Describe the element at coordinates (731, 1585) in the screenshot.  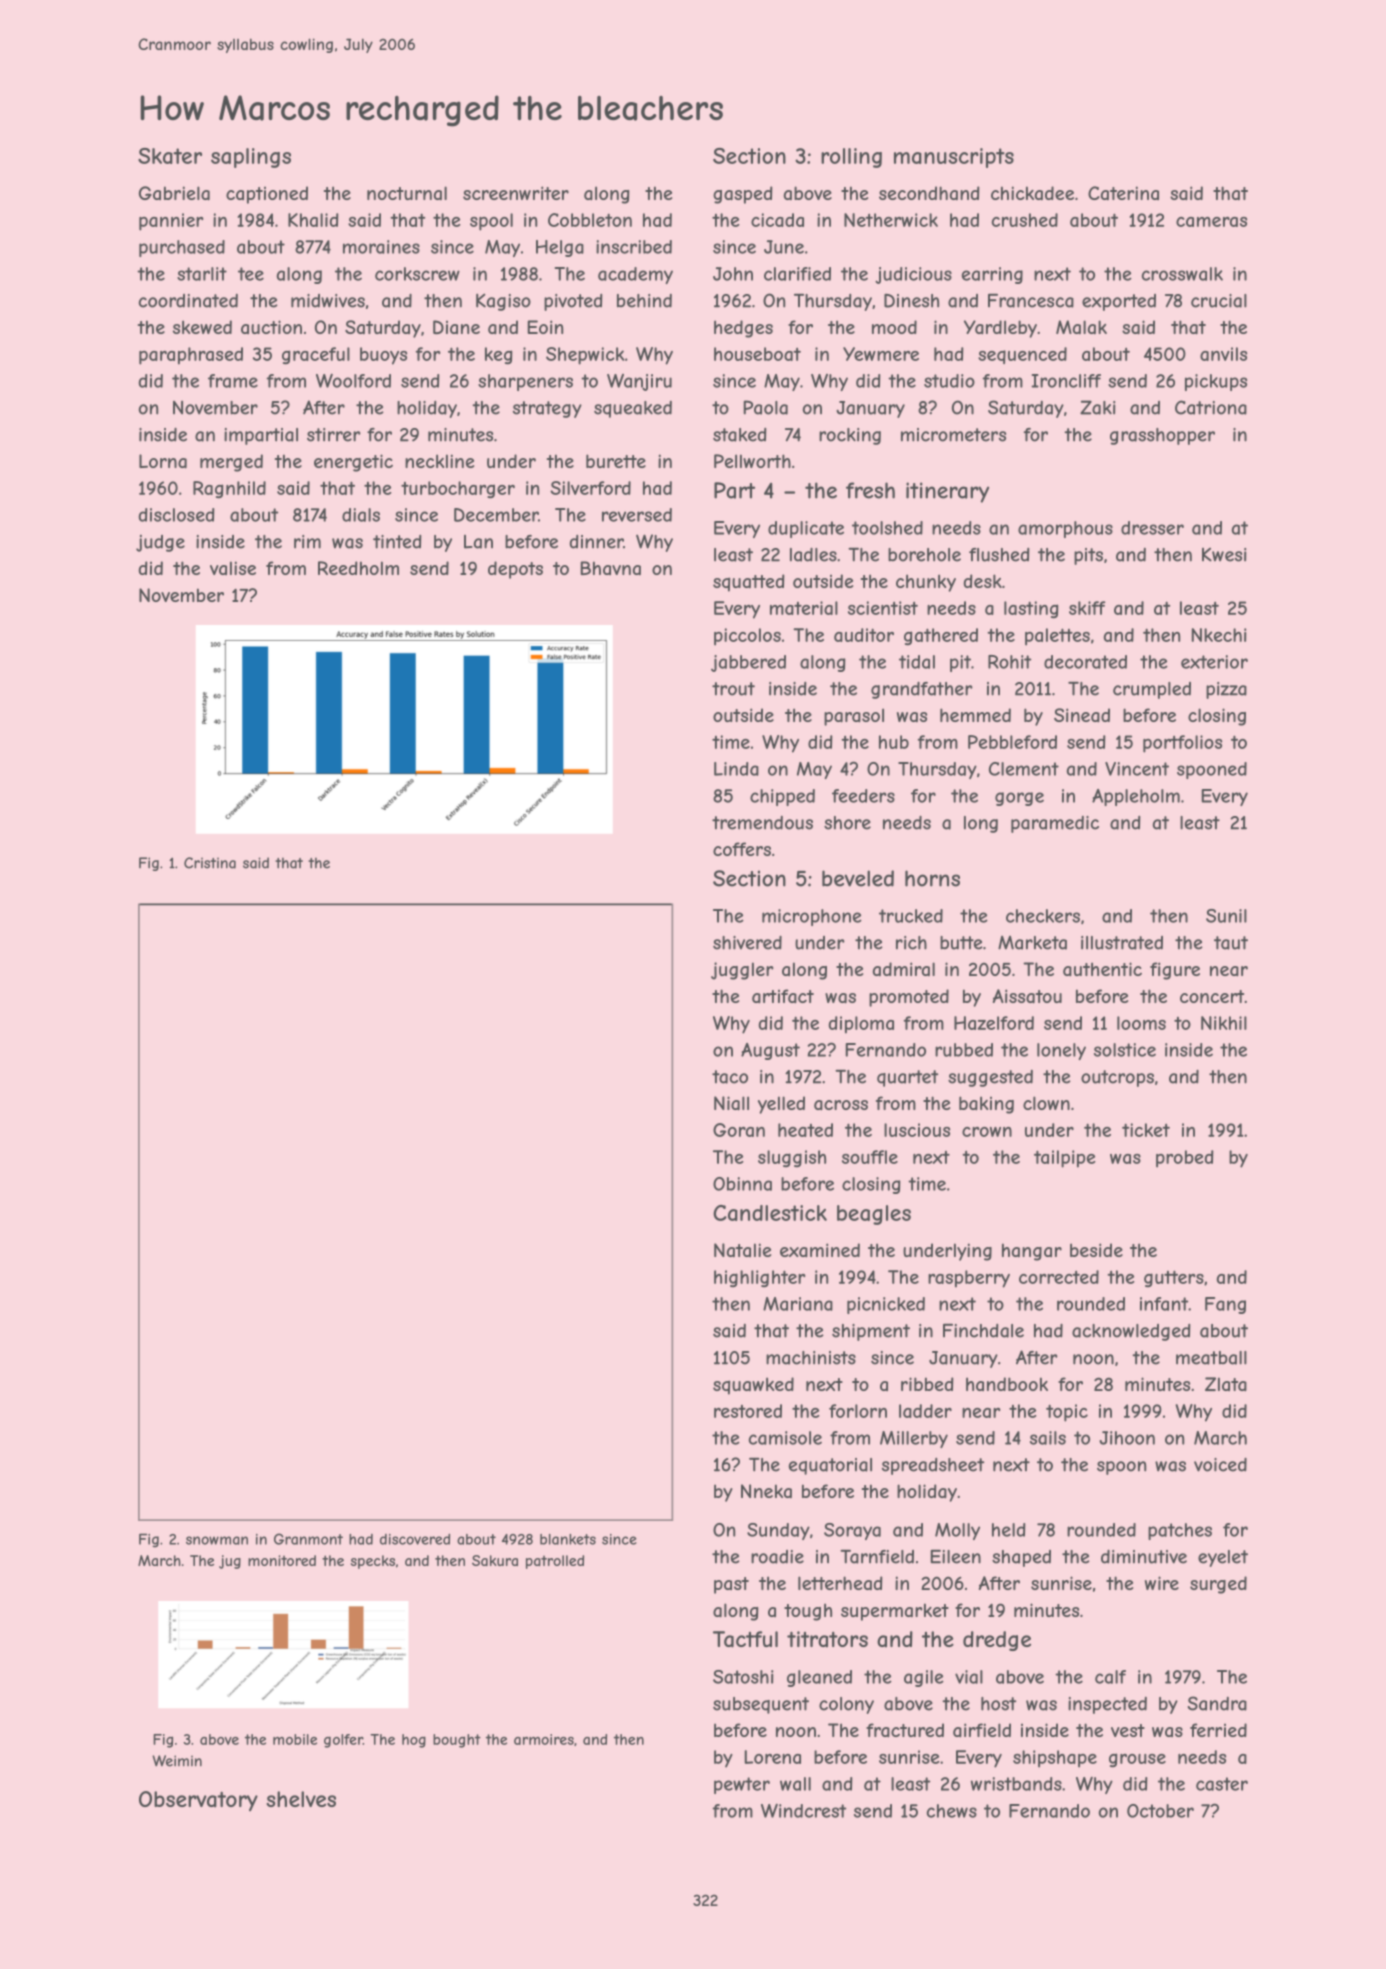
I see `past` at that location.
